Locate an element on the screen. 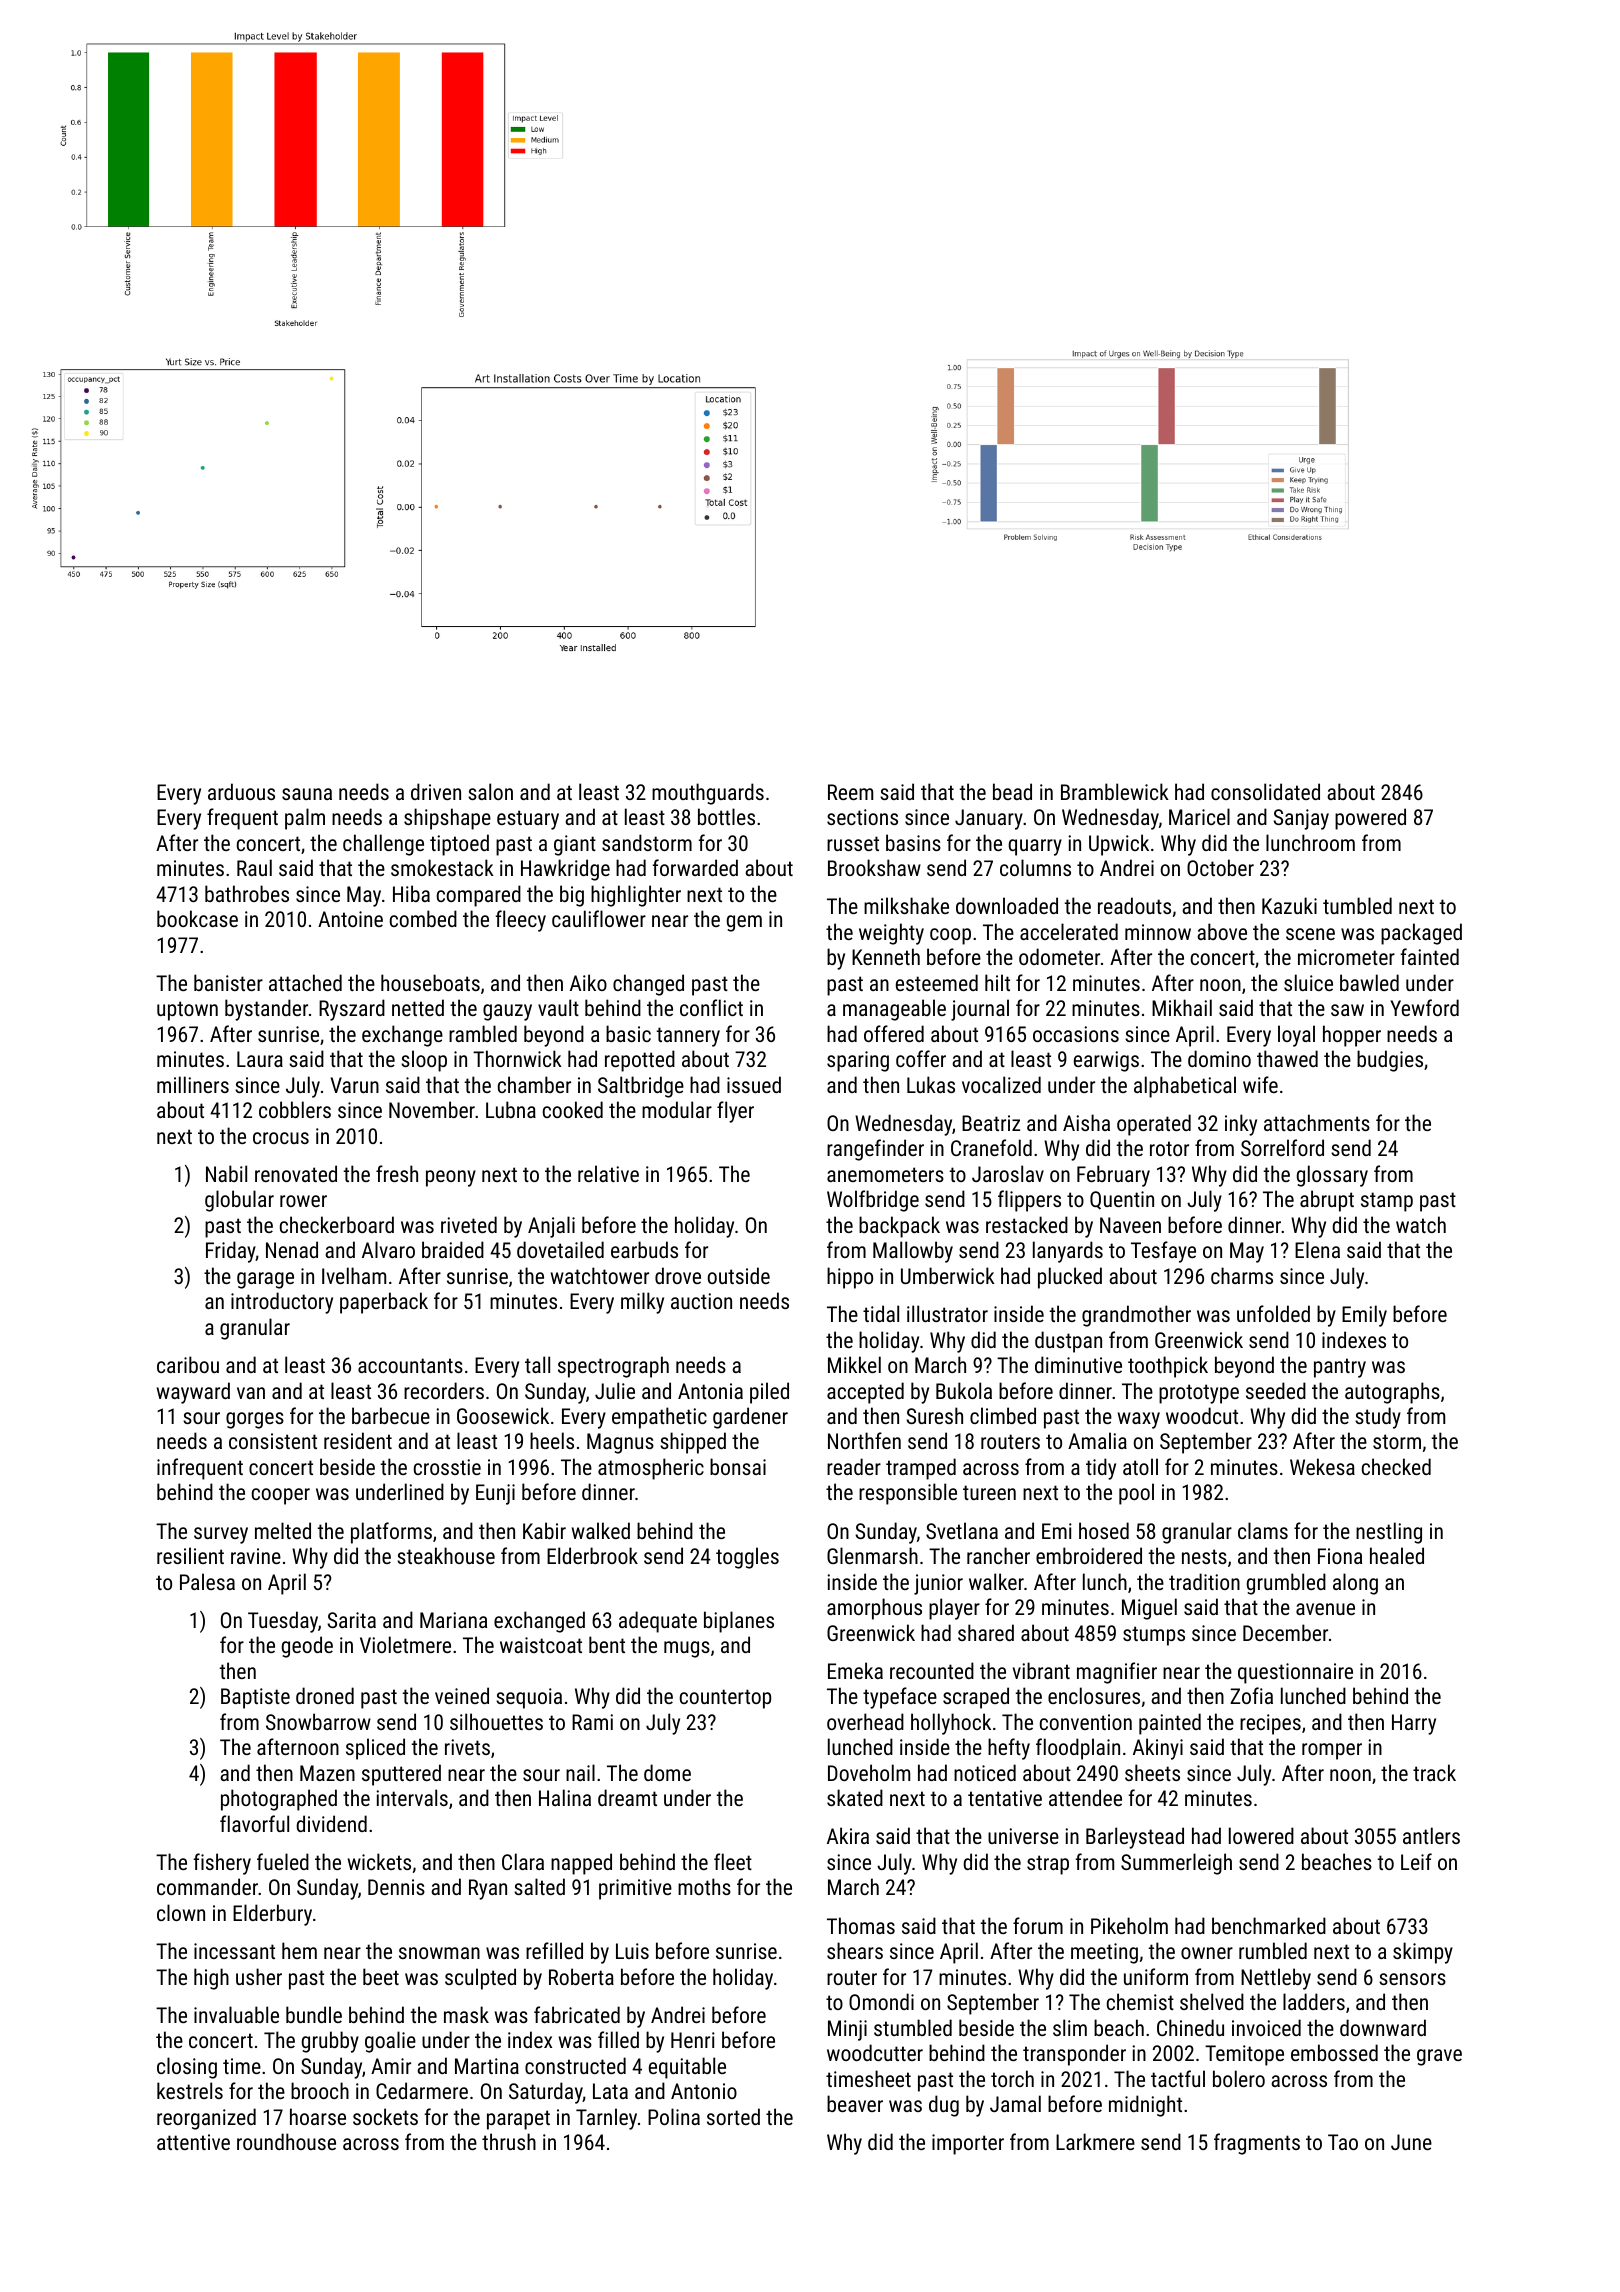 This screenshot has width=1620, height=2292. fresh is located at coordinates (397, 1173).
